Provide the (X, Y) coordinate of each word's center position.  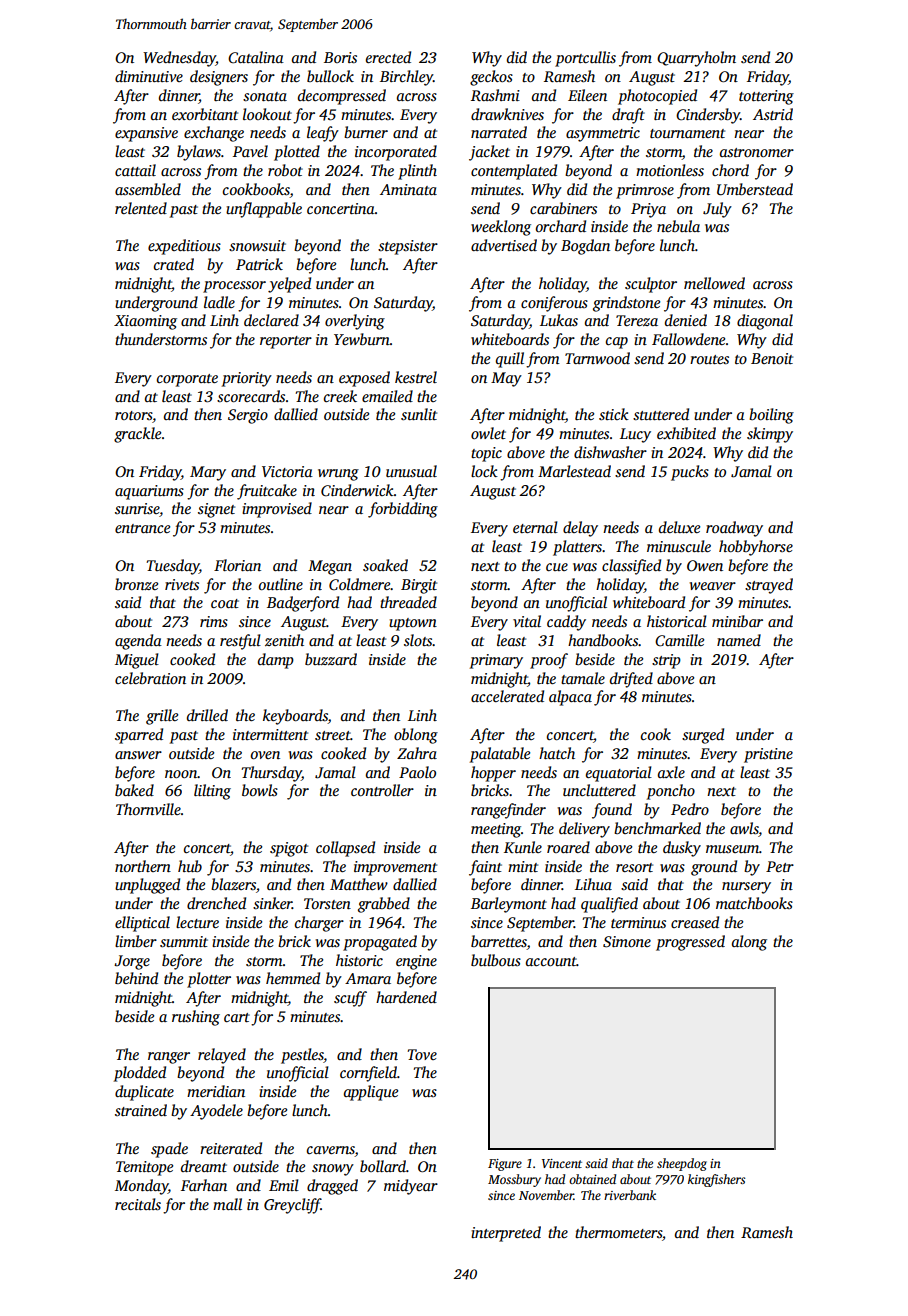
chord (730, 170)
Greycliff (292, 1206)
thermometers (618, 1232)
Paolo (417, 772)
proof (549, 661)
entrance (142, 528)
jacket (489, 153)
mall (227, 1204)
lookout (267, 114)
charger (319, 924)
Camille (679, 640)
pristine (768, 755)
